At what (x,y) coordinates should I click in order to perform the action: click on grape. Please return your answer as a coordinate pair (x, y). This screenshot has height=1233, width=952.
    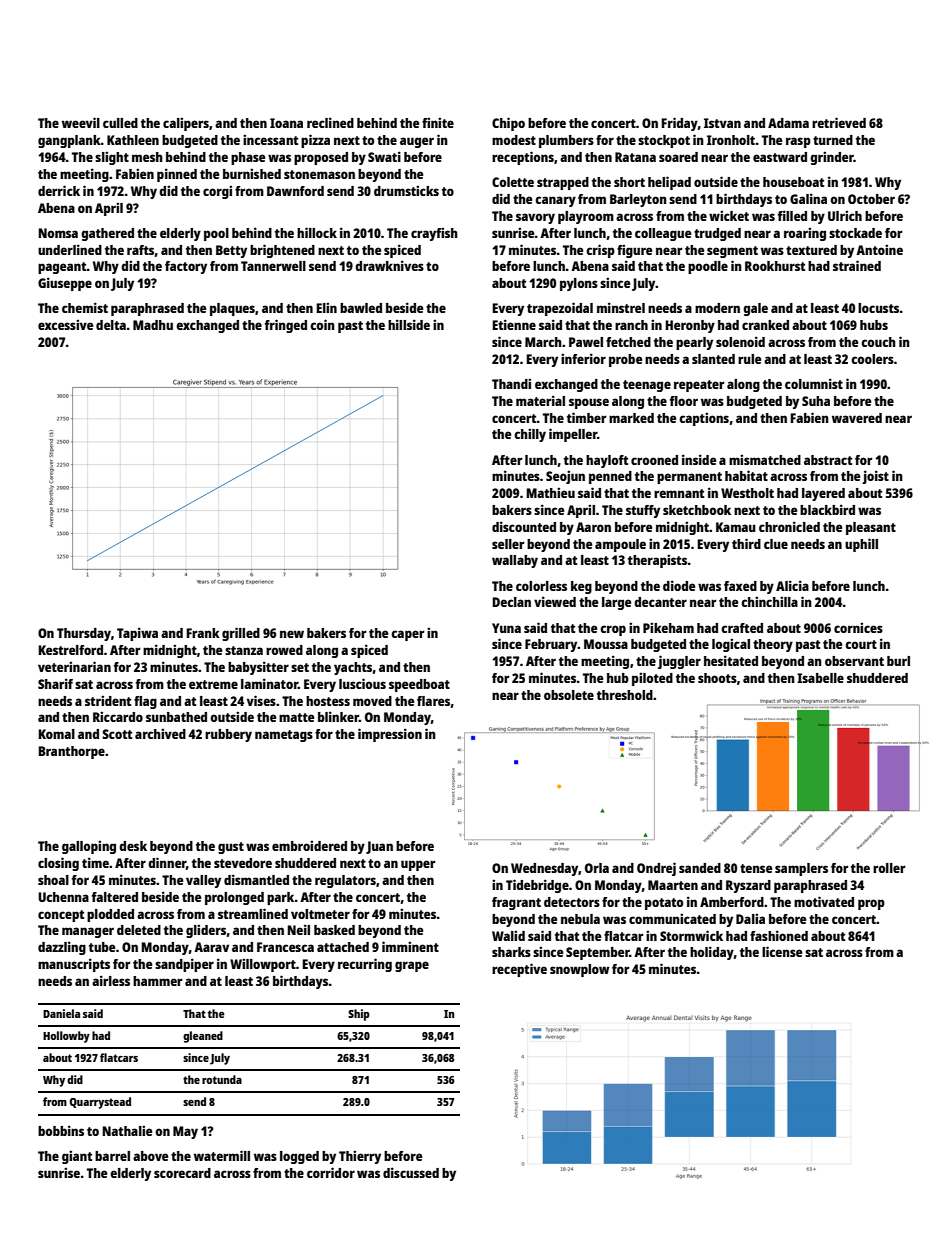
    Looking at the image, I should click on (412, 966).
